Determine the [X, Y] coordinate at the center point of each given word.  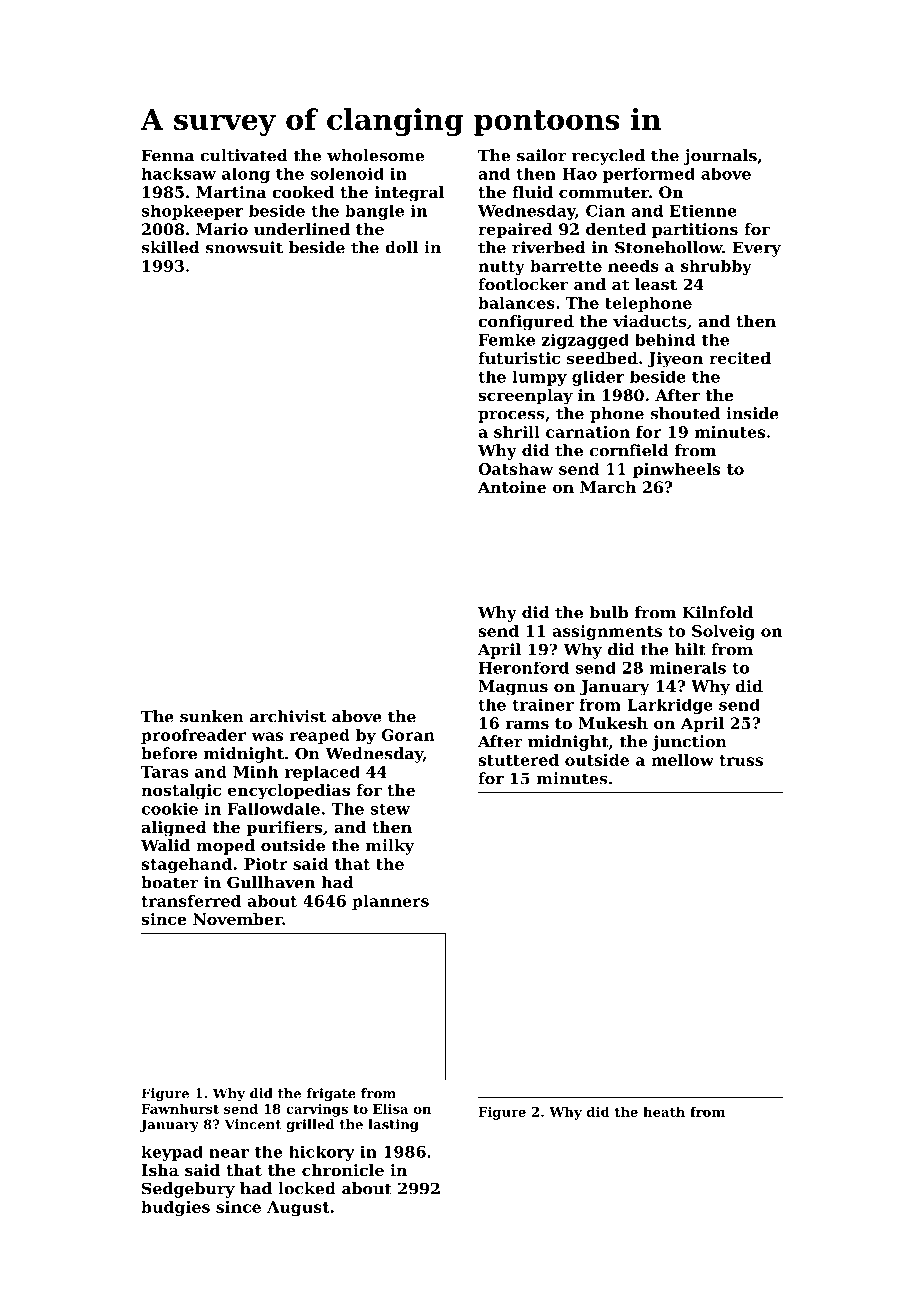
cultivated [244, 155]
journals [720, 157]
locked [307, 1188]
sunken [212, 716]
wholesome [375, 155]
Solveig [723, 632]
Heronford [524, 668]
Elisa [390, 1108]
